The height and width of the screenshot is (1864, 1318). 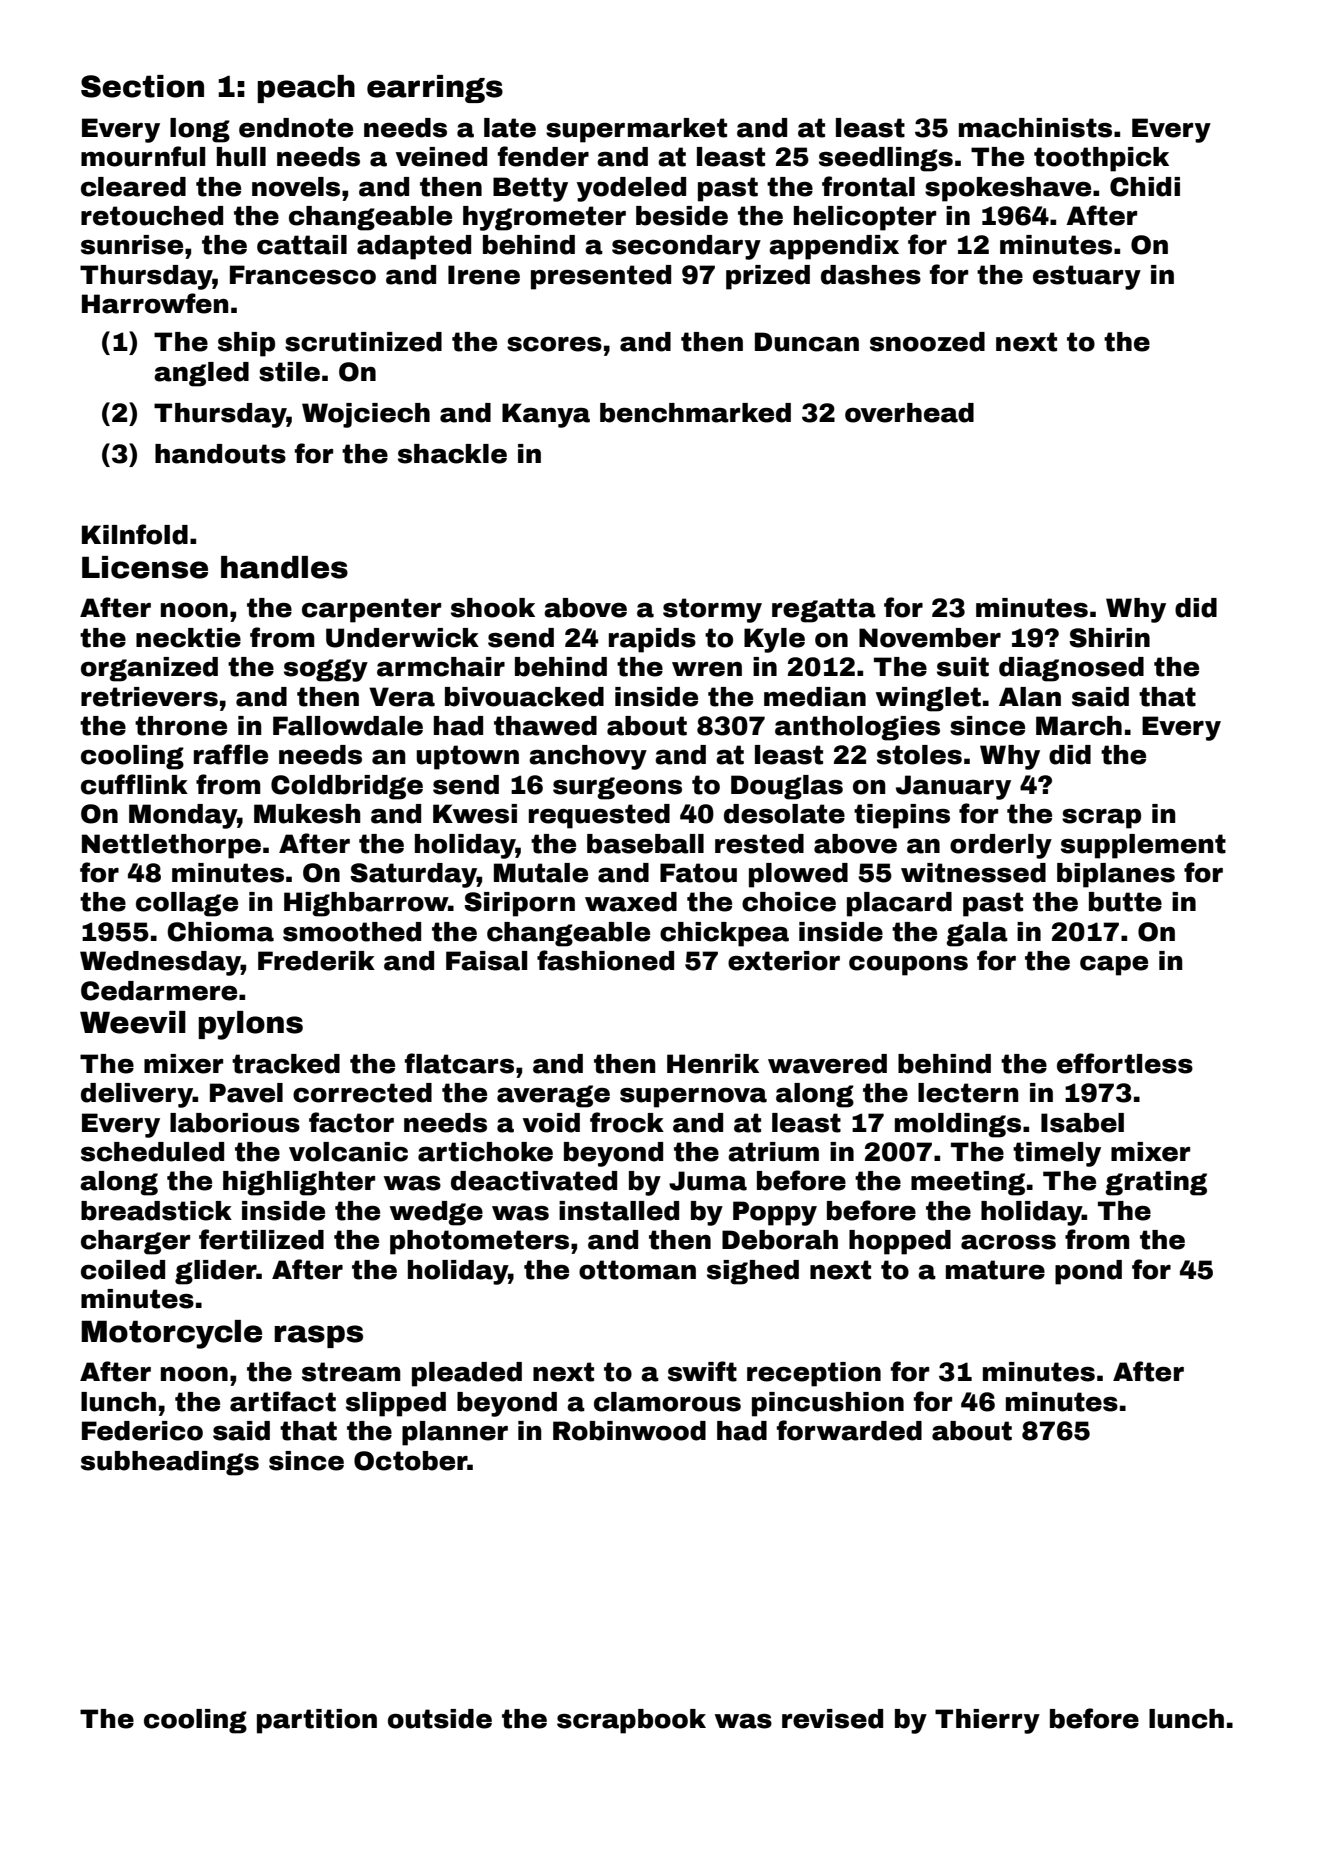 What do you see at coordinates (366, 415) in the screenshot?
I see `Wojciech` at bounding box center [366, 415].
